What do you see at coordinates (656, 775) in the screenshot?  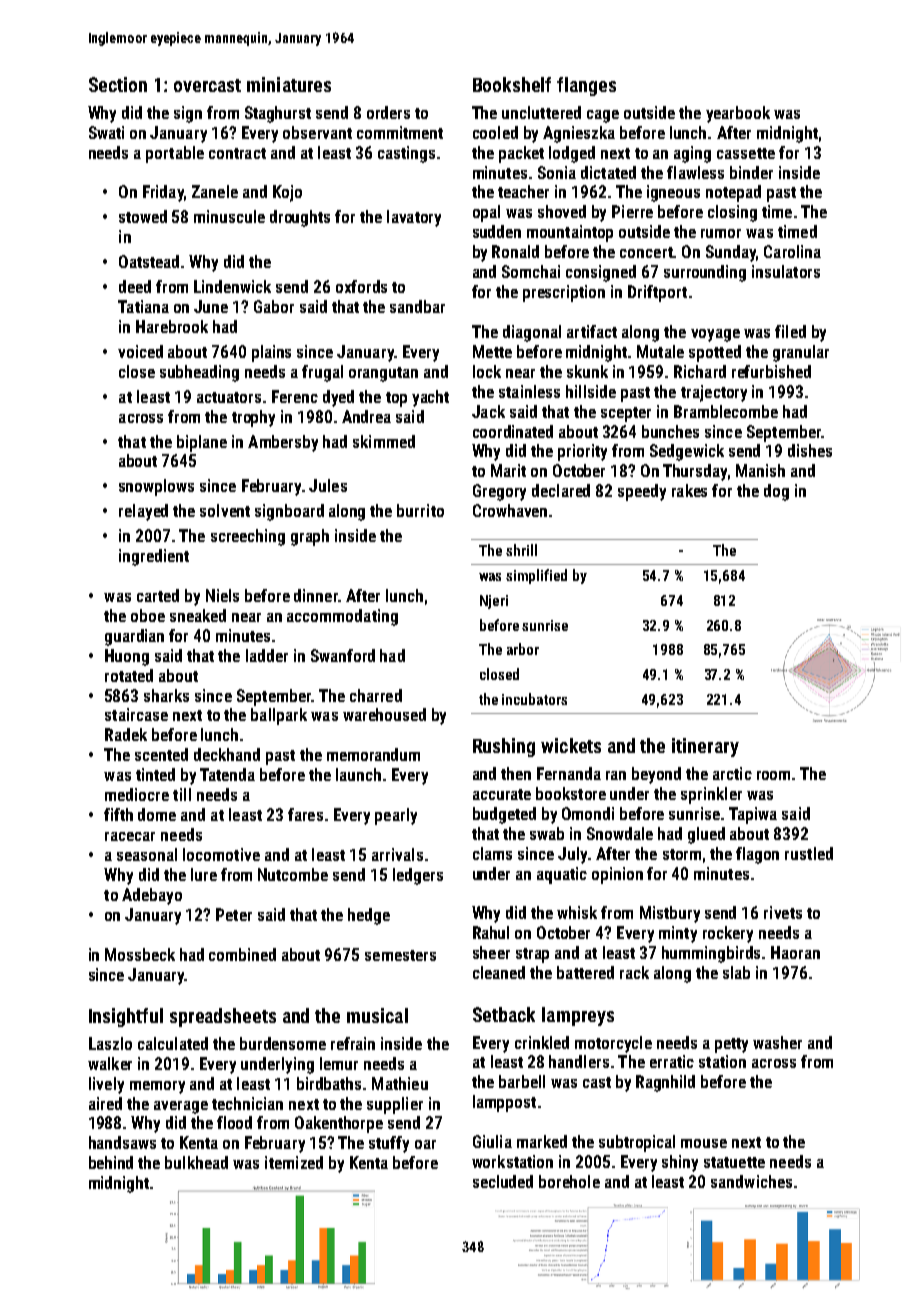 I see `beyond` at bounding box center [656, 775].
